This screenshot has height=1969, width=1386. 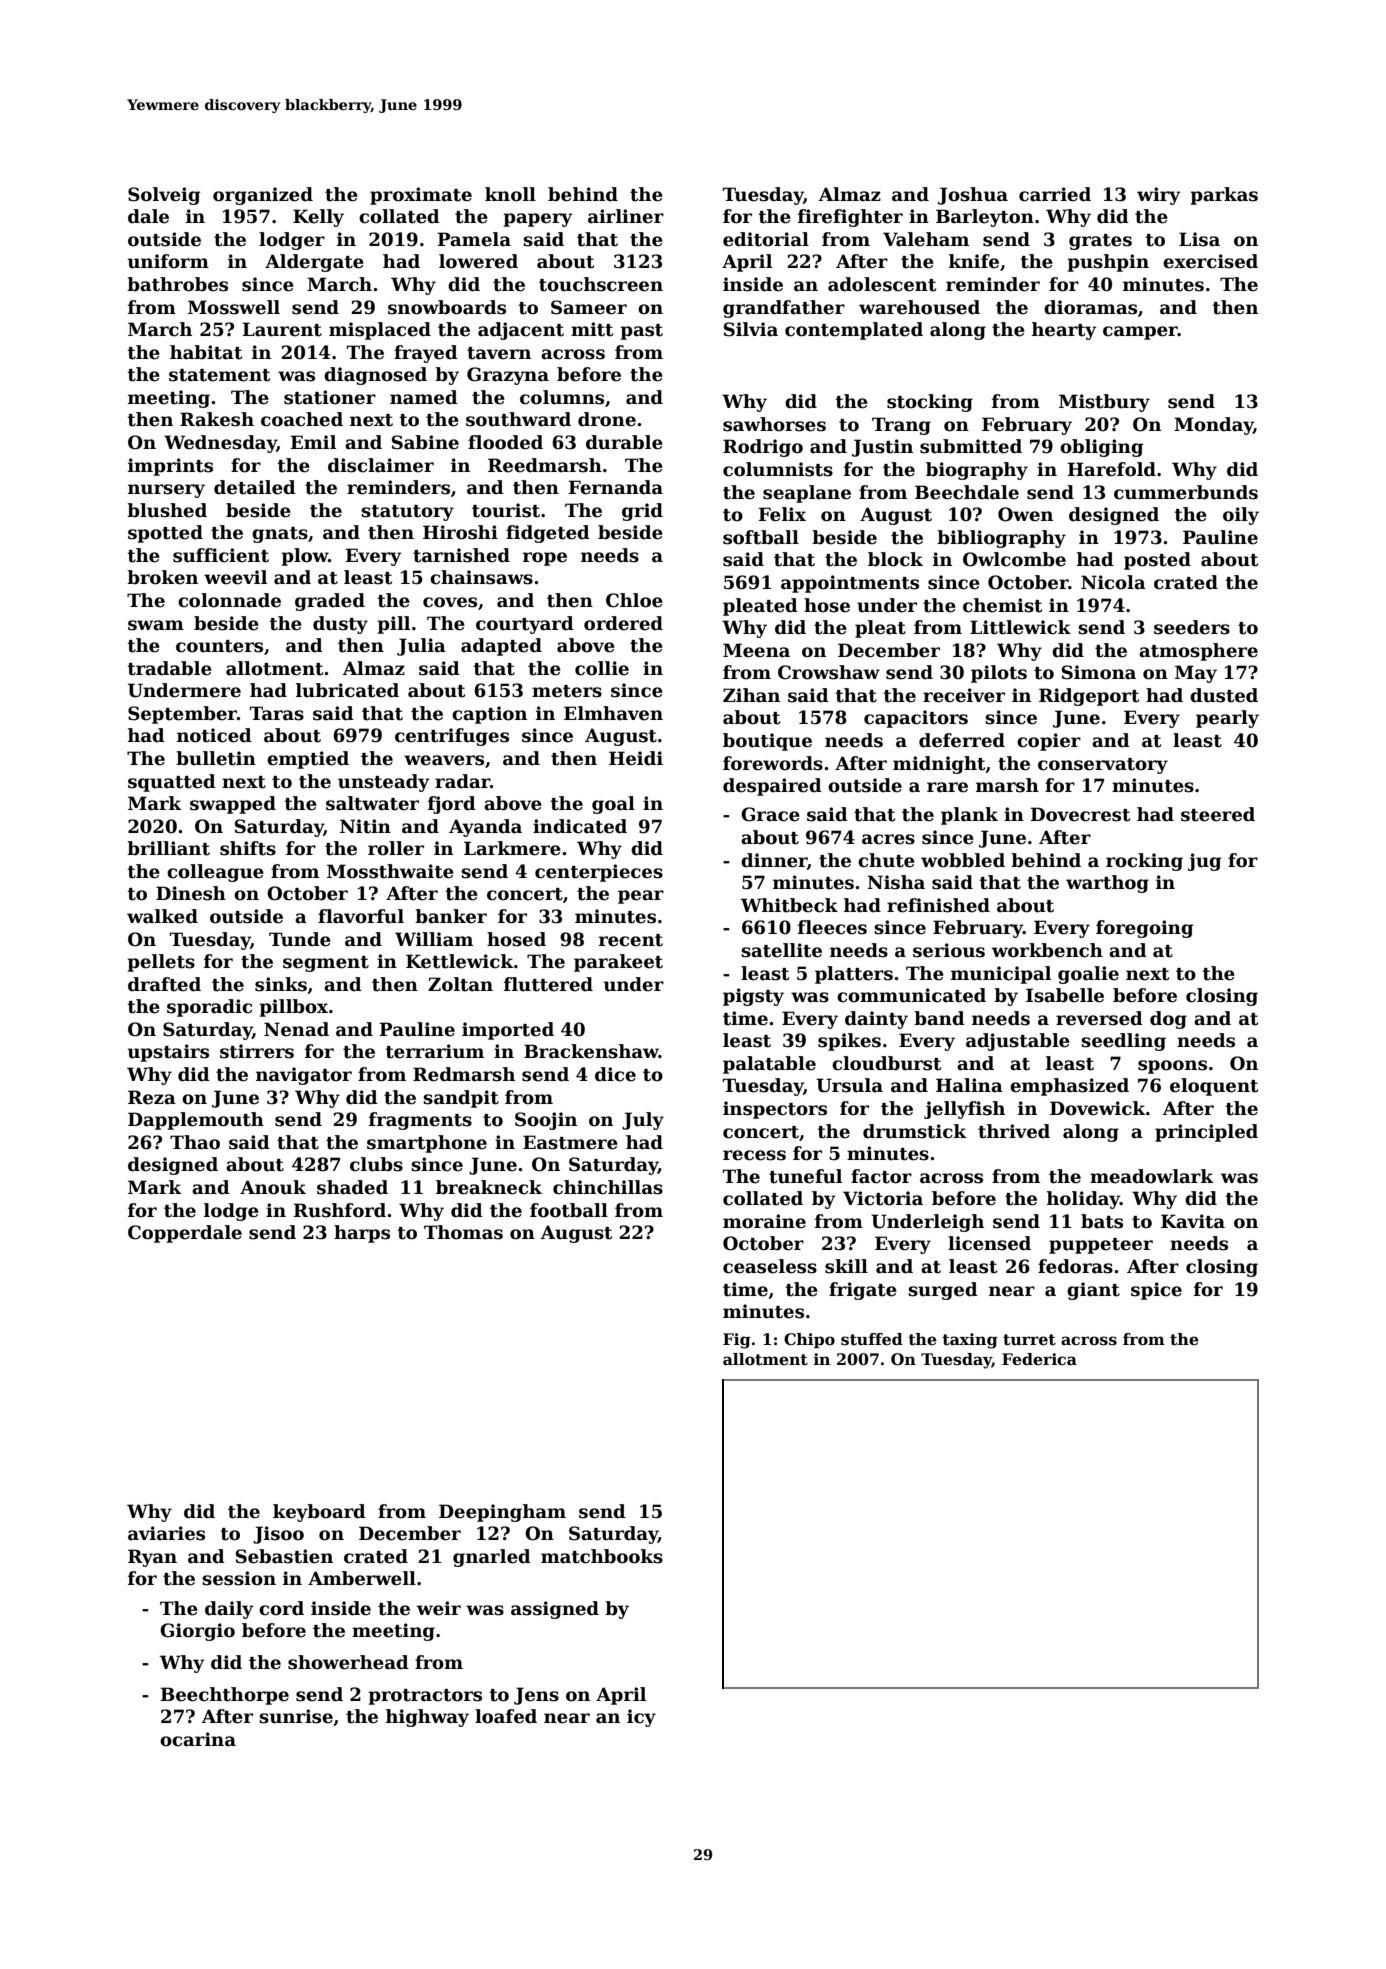 What do you see at coordinates (623, 623) in the screenshot?
I see `ordered` at bounding box center [623, 623].
